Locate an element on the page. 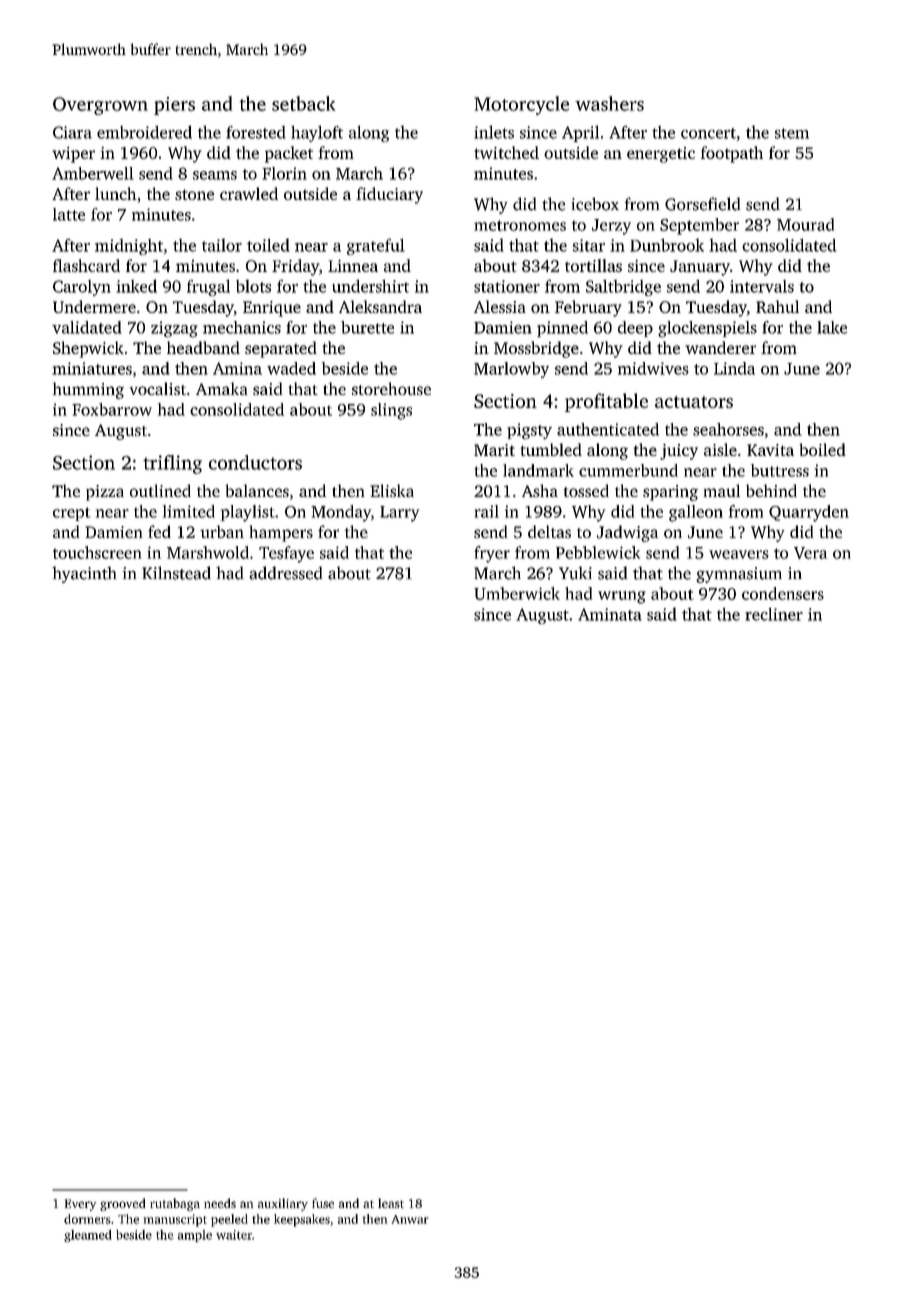 This page has width=908, height=1316. crept is located at coordinates (72, 514).
